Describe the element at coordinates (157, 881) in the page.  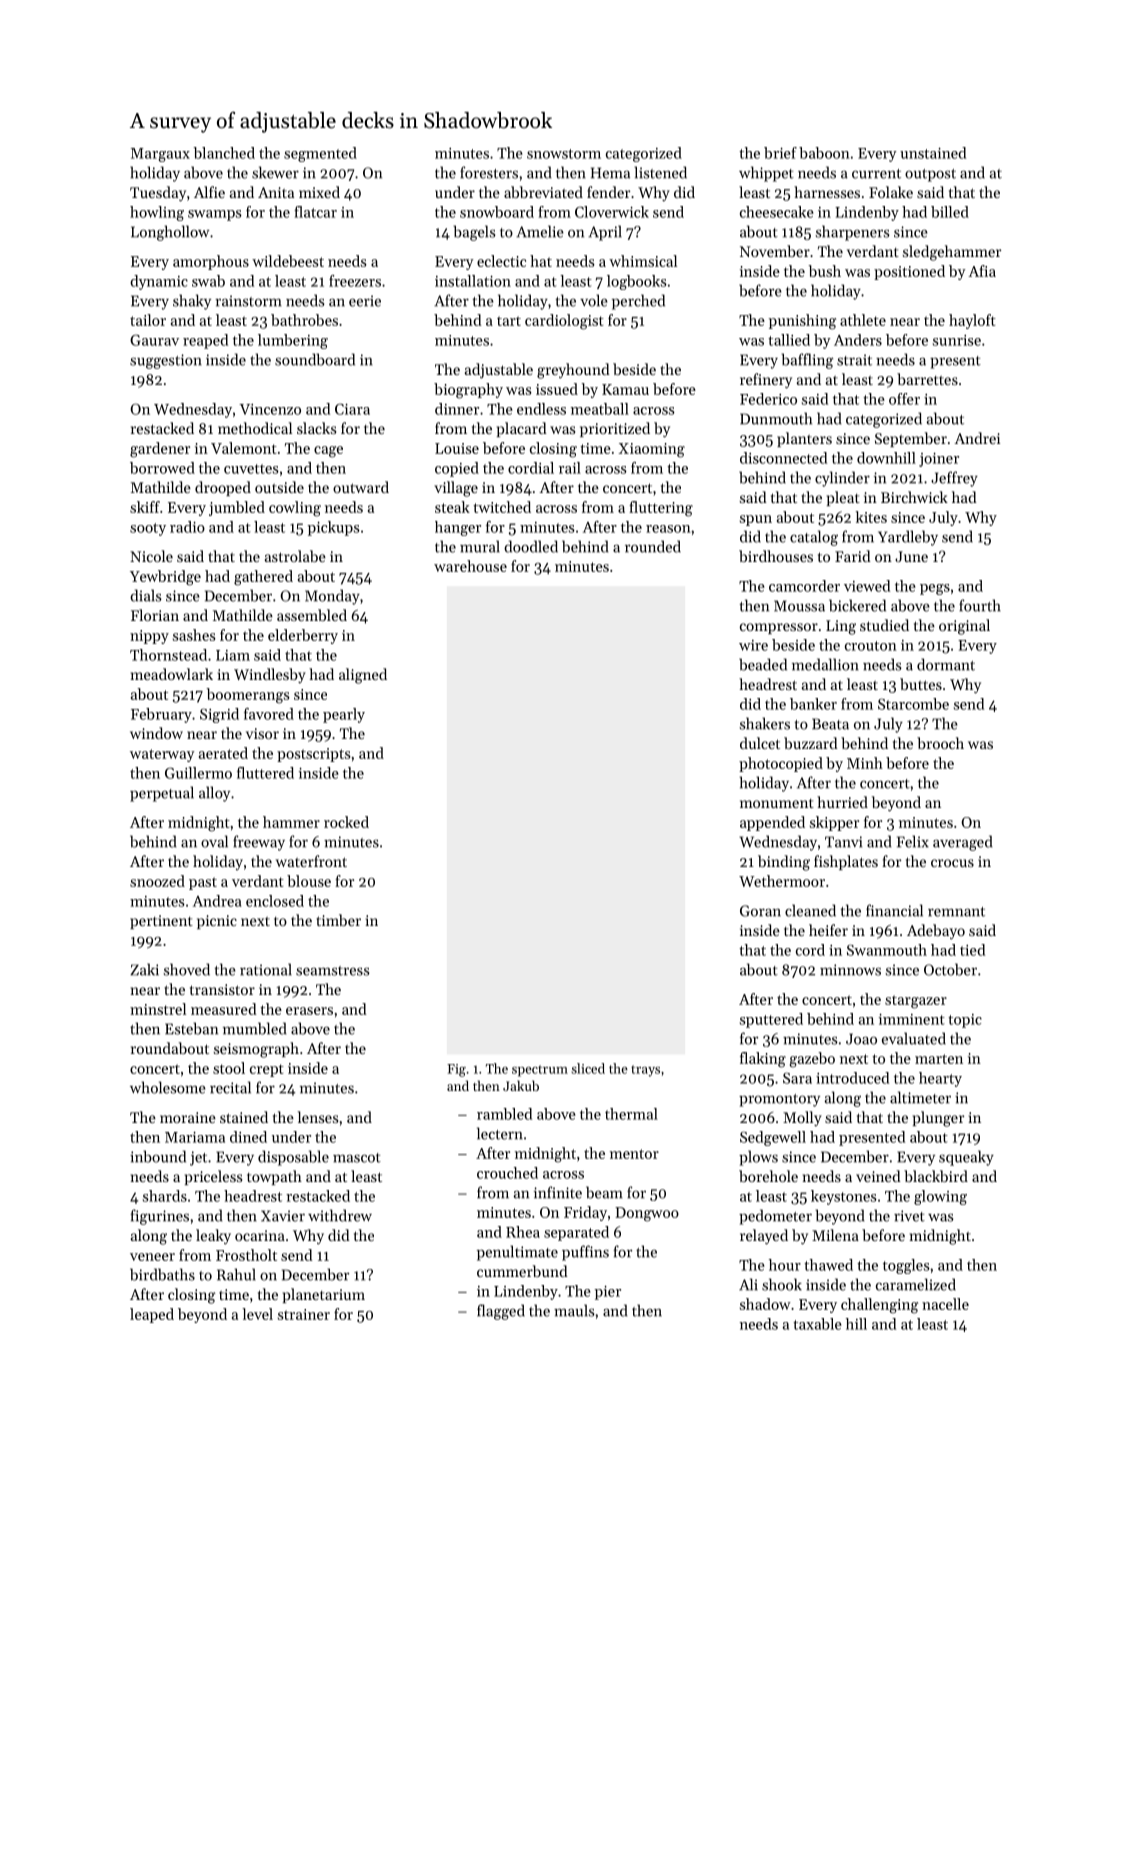
I see `snoozed` at that location.
